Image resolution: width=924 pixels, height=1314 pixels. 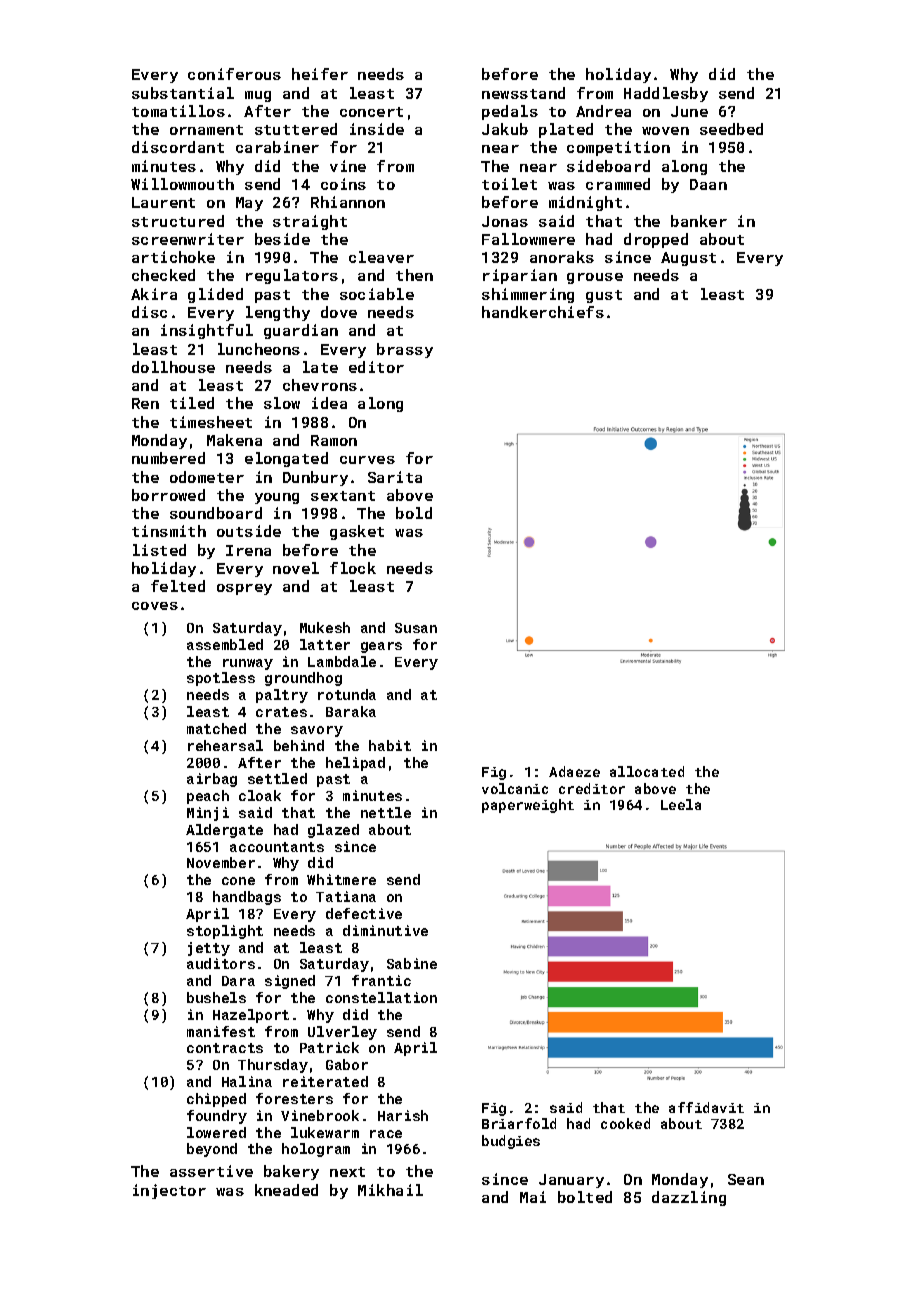 What do you see at coordinates (681, 804) in the screenshot?
I see `Leela` at bounding box center [681, 804].
